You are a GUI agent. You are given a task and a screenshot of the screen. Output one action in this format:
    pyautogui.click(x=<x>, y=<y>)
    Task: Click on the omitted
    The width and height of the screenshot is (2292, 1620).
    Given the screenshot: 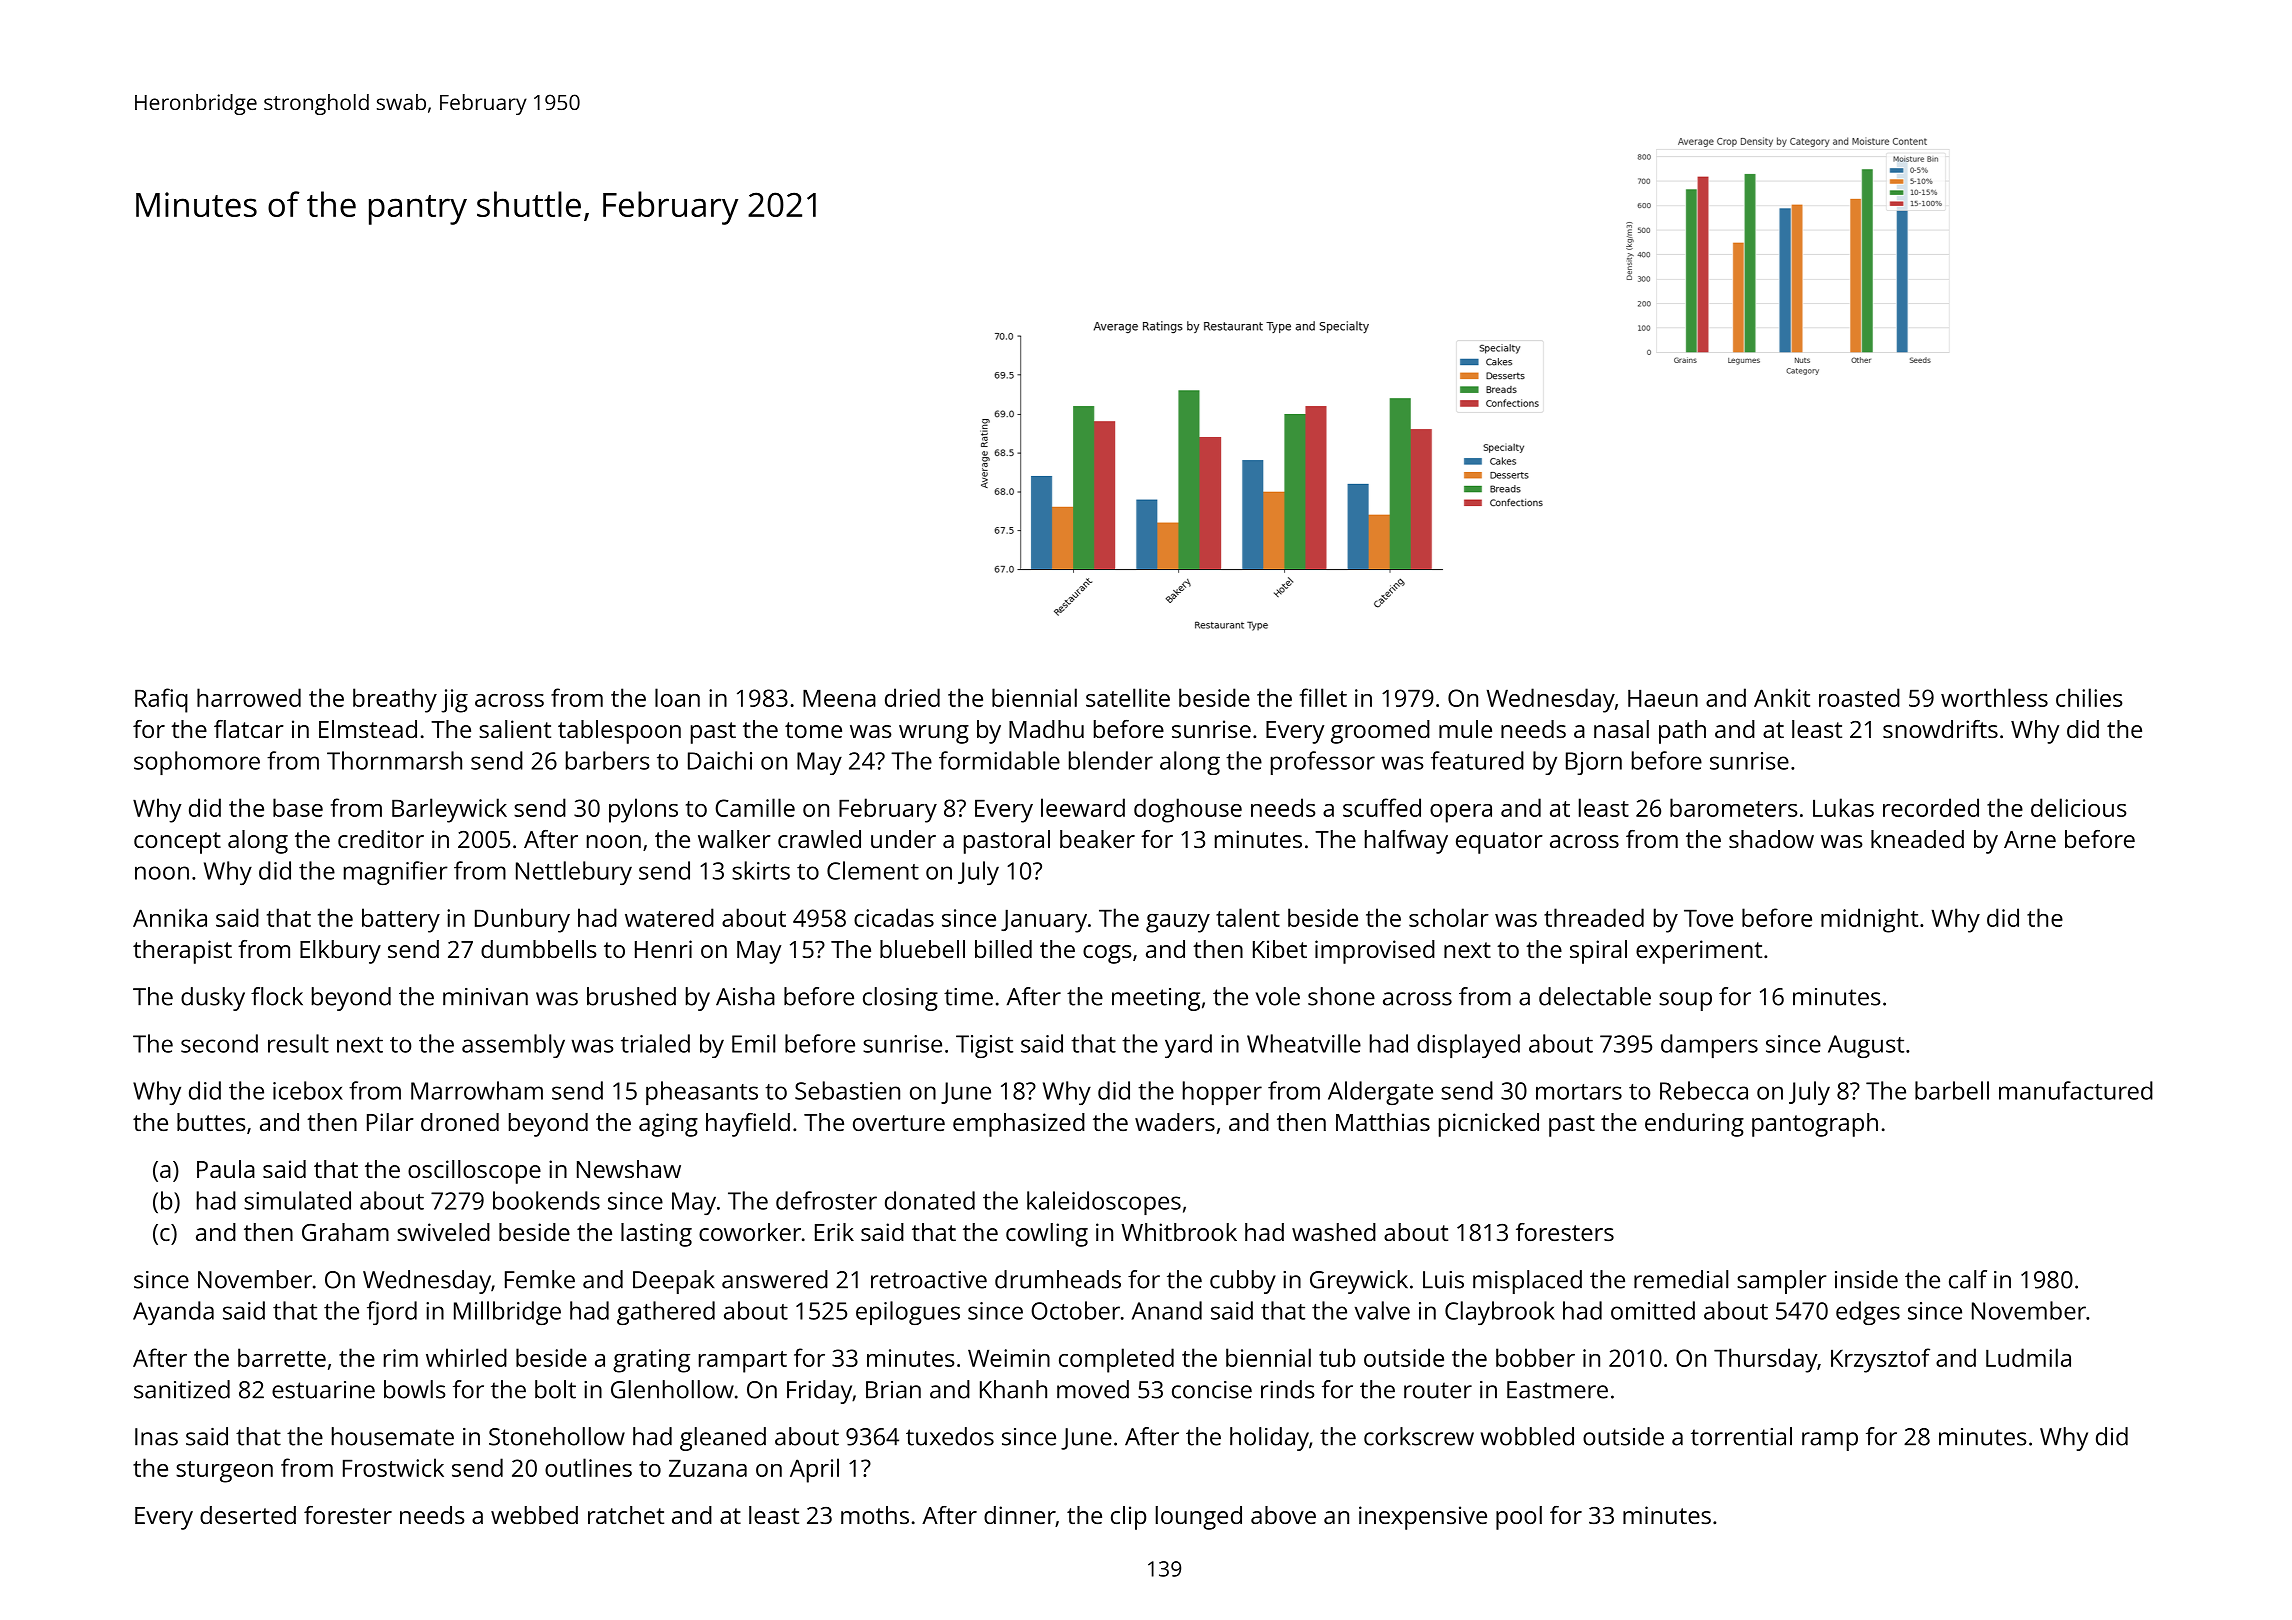 What is the action you would take?
    pyautogui.click(x=1653, y=1310)
